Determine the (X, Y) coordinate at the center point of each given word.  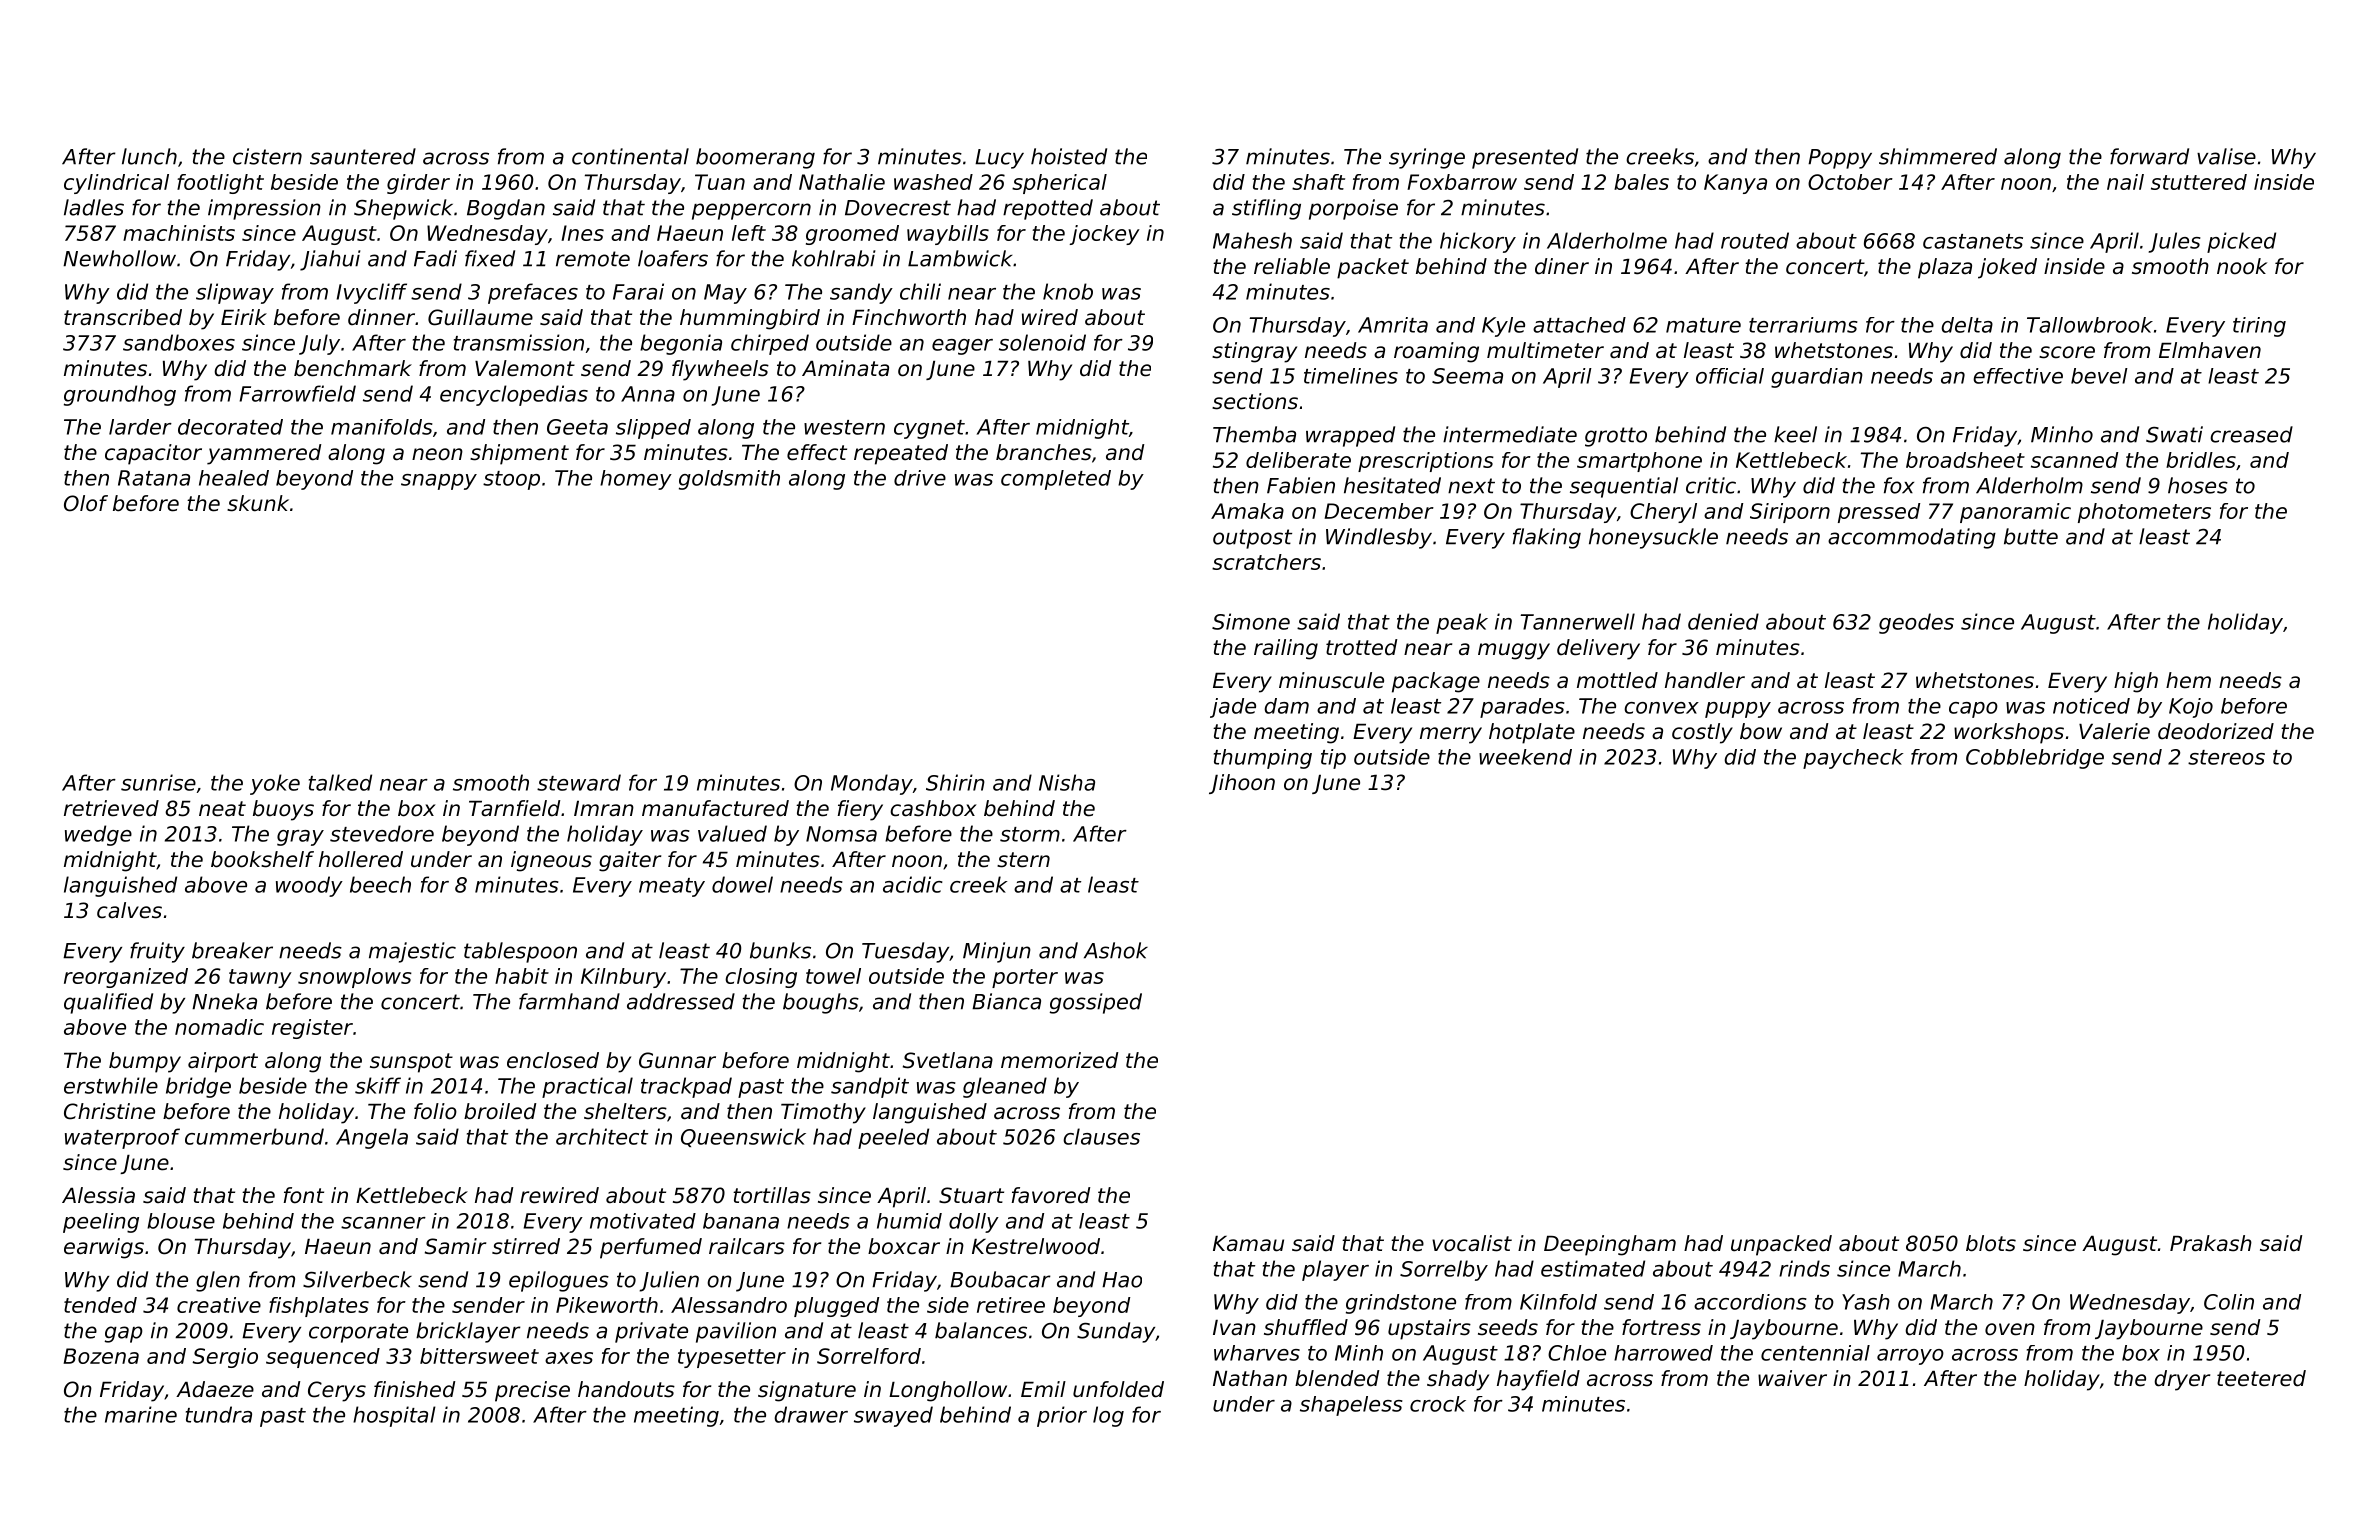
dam (1286, 706)
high (2136, 682)
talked (340, 782)
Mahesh (1252, 240)
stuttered (2199, 182)
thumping (1263, 759)
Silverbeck (357, 1279)
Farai (638, 291)
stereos (2226, 757)
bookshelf (262, 859)
